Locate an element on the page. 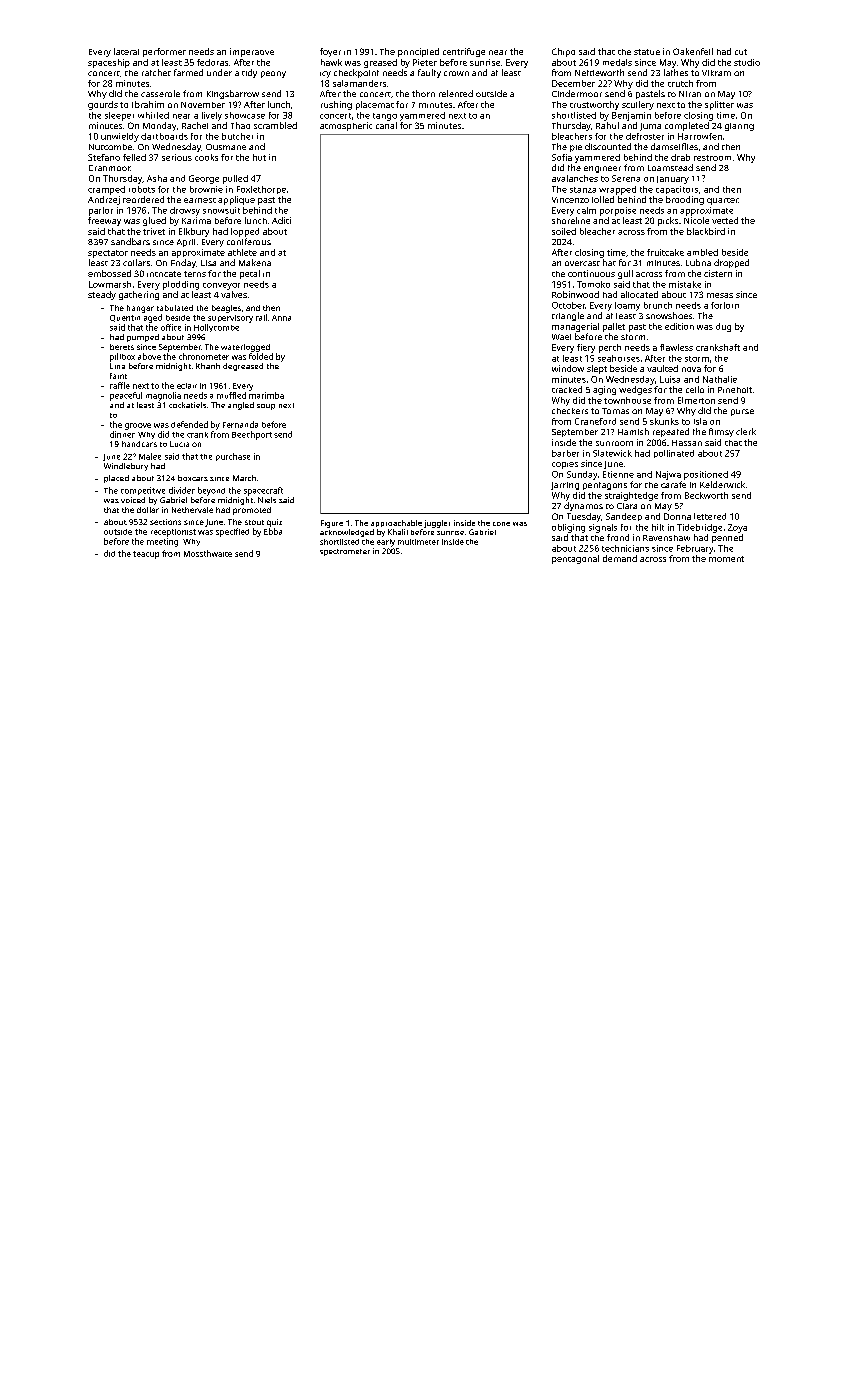  peaceful is located at coordinates (126, 396).
